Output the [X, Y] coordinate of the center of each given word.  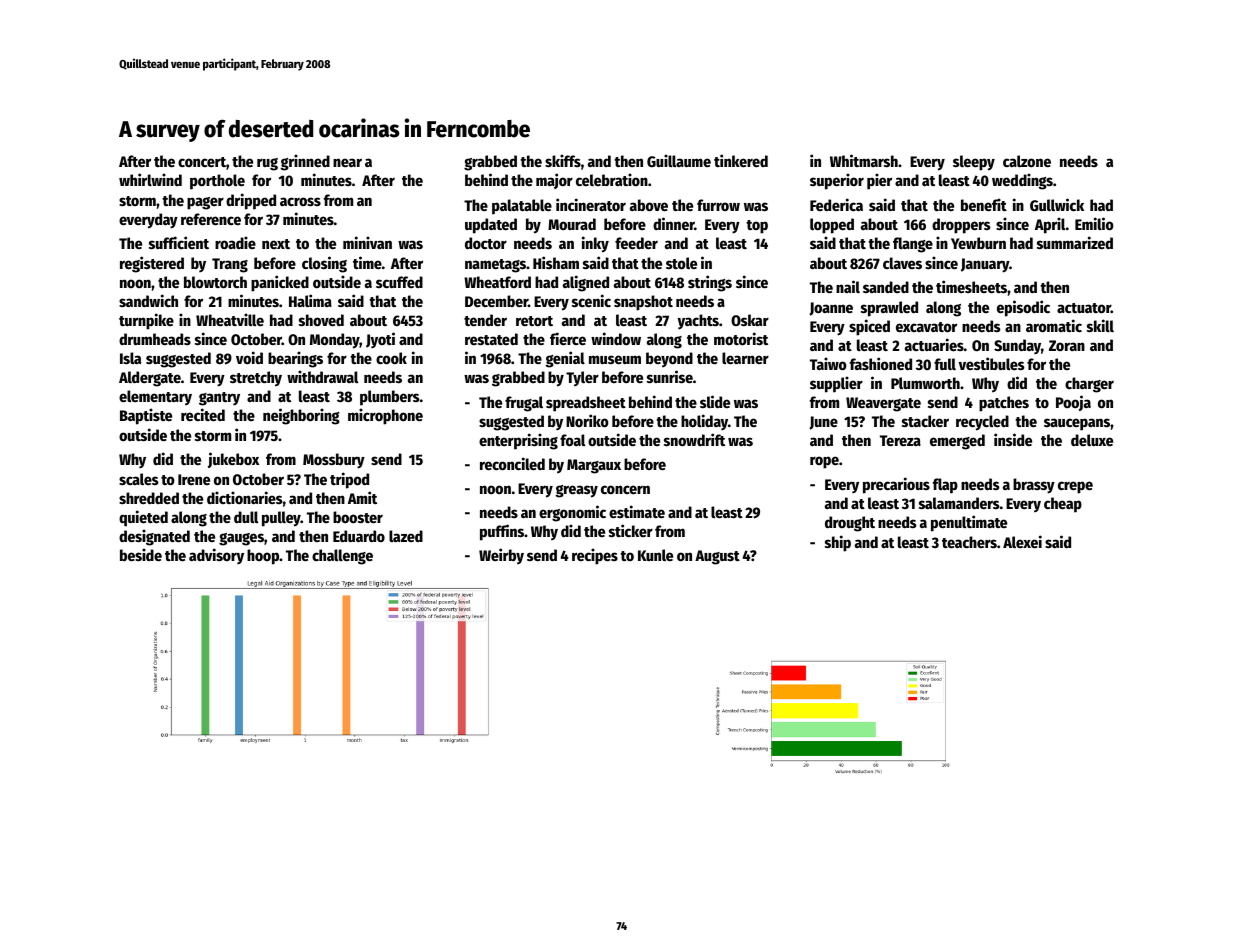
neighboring [301, 416]
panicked [280, 283]
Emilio [1094, 223]
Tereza [900, 440]
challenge [342, 557]
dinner [674, 223]
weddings [1022, 181]
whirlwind [150, 179]
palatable [522, 207]
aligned [586, 283]
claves [902, 263]
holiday [704, 422]
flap [945, 486]
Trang [230, 265]
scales [139, 479]
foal [572, 440]
